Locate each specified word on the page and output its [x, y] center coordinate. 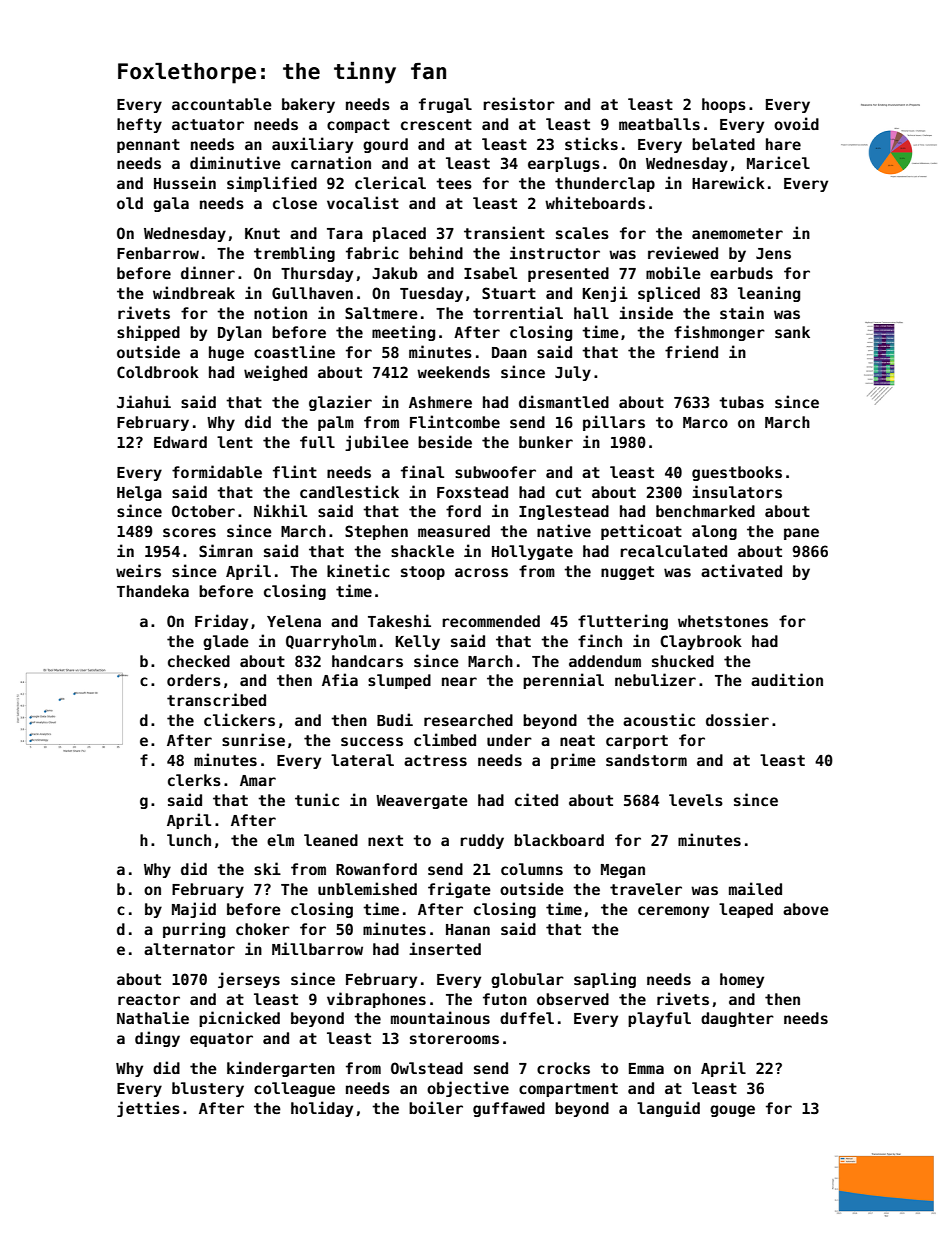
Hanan [468, 929]
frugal [445, 105]
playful [659, 1019]
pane [801, 534]
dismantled [564, 401]
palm [336, 423]
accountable [222, 104]
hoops [724, 105]
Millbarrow [317, 948]
